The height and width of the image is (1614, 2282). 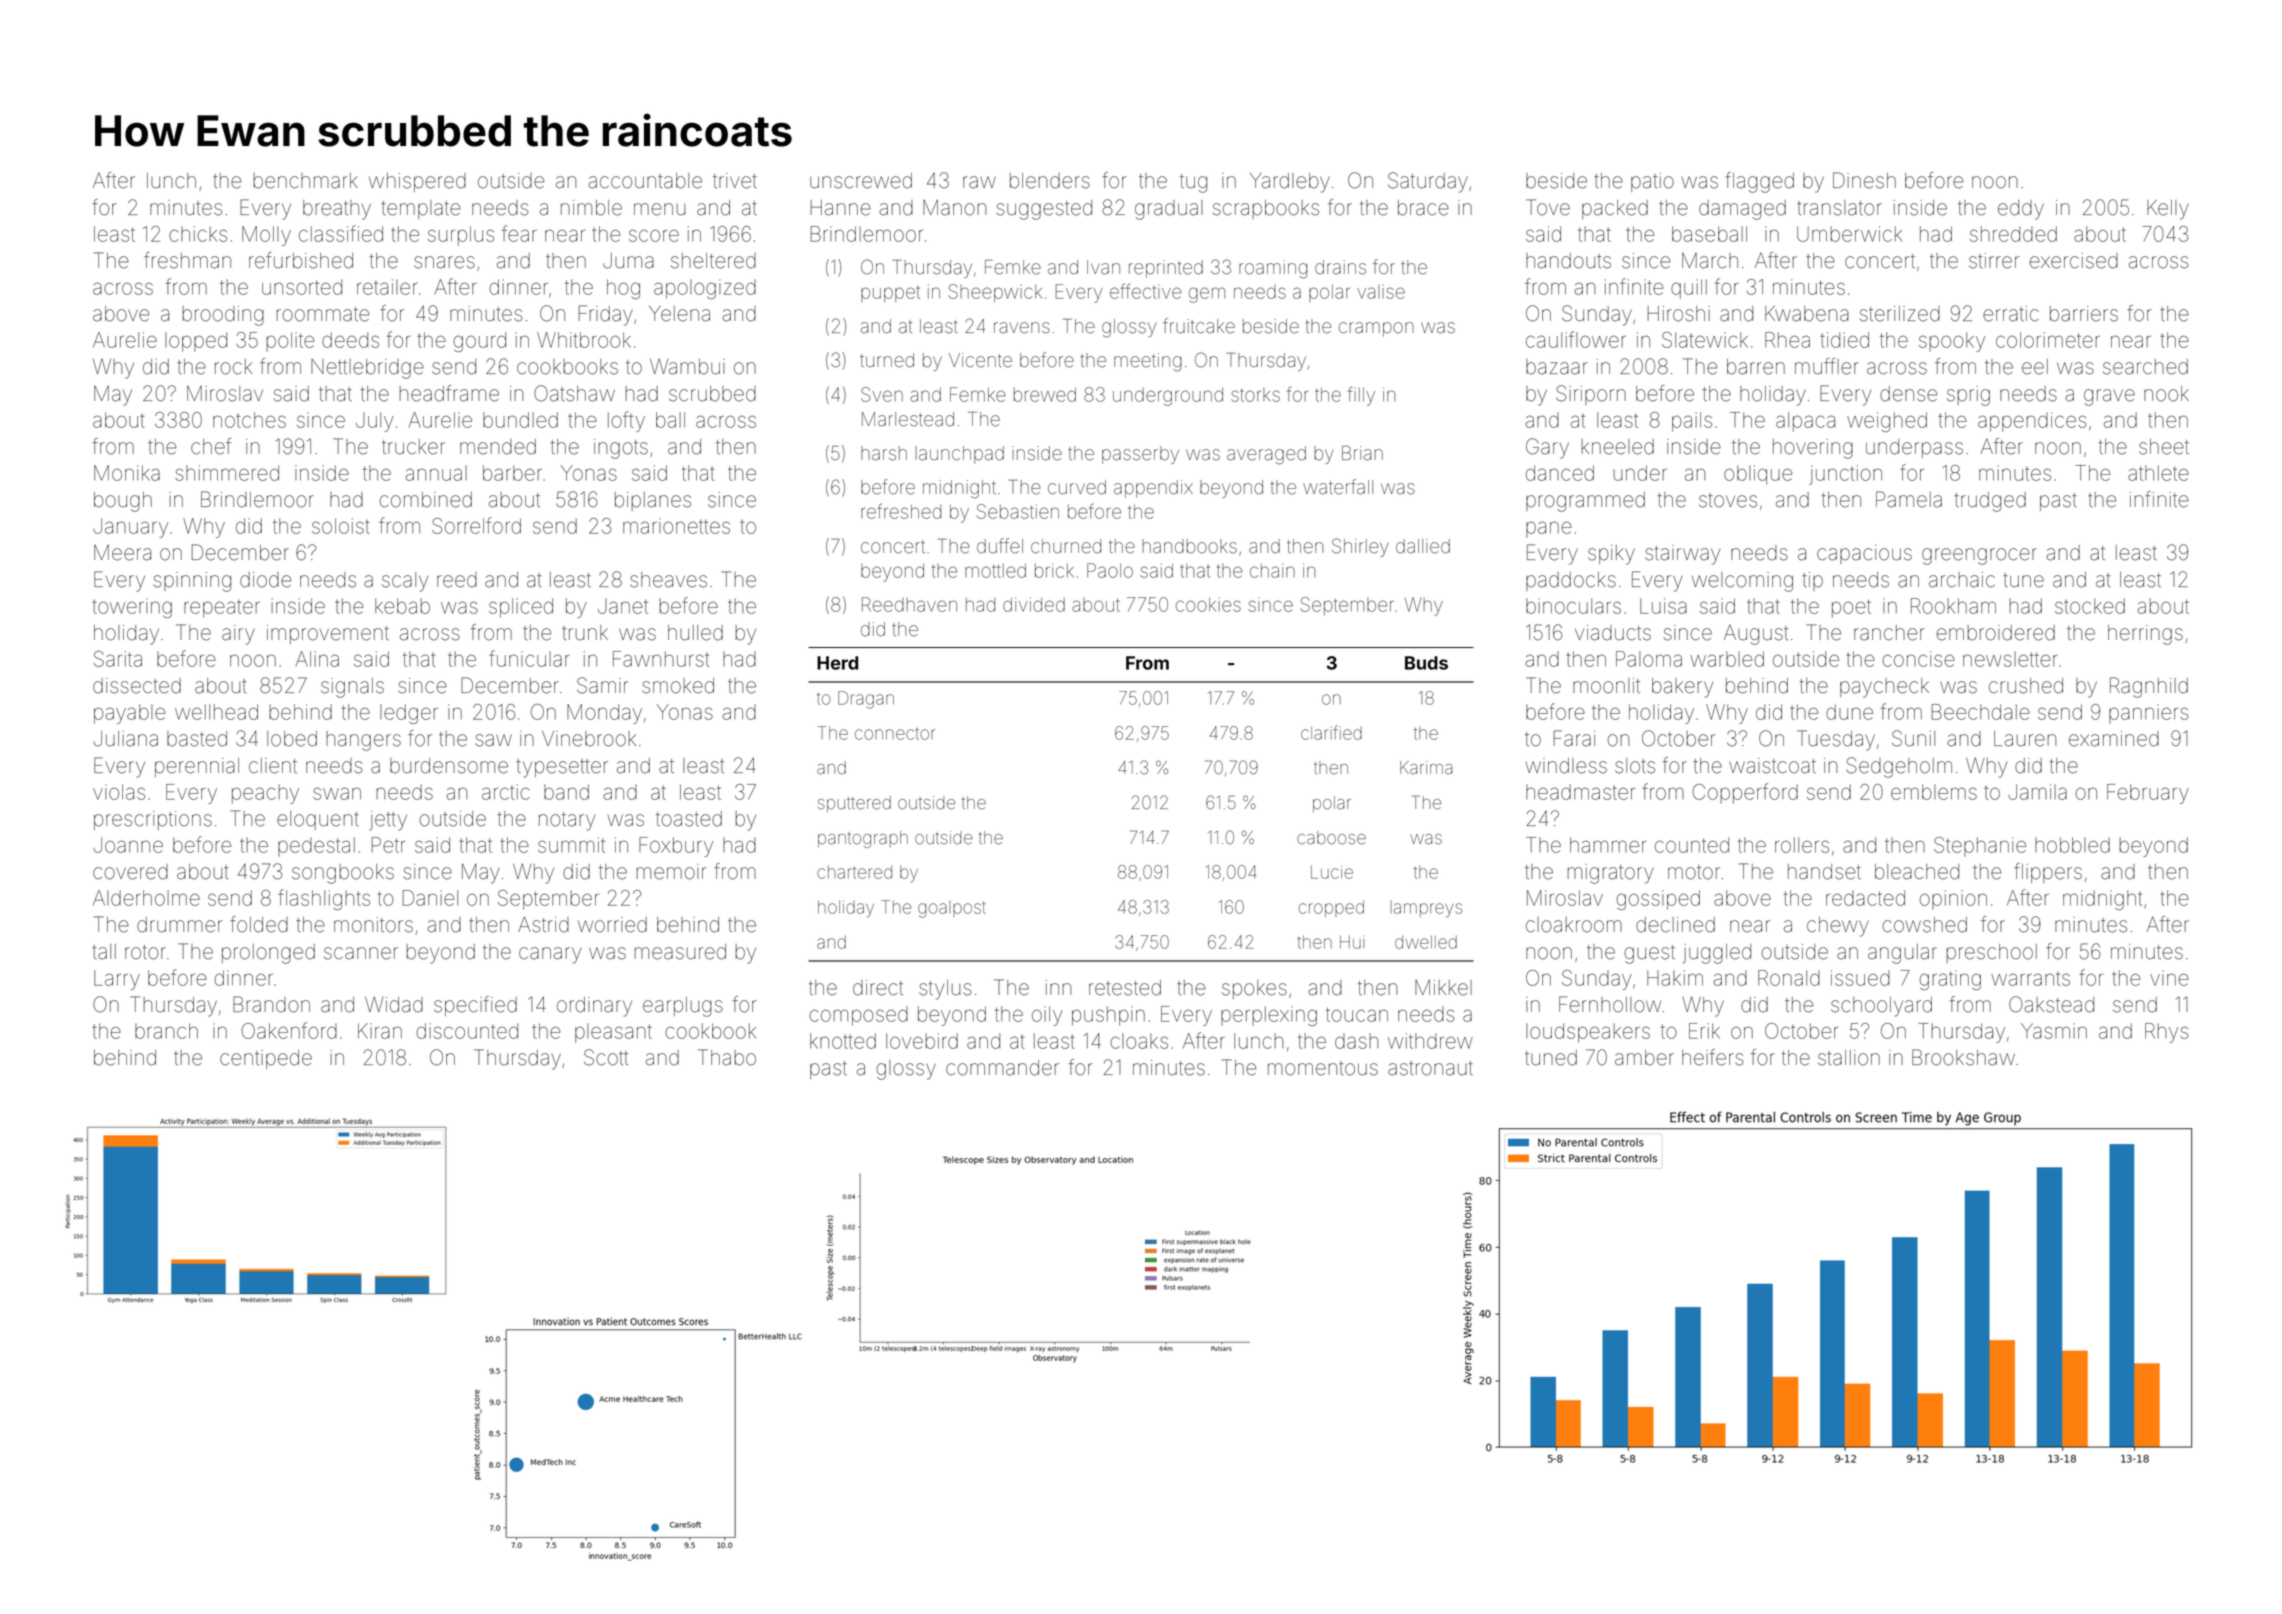 I want to click on crampon, so click(x=1376, y=329).
